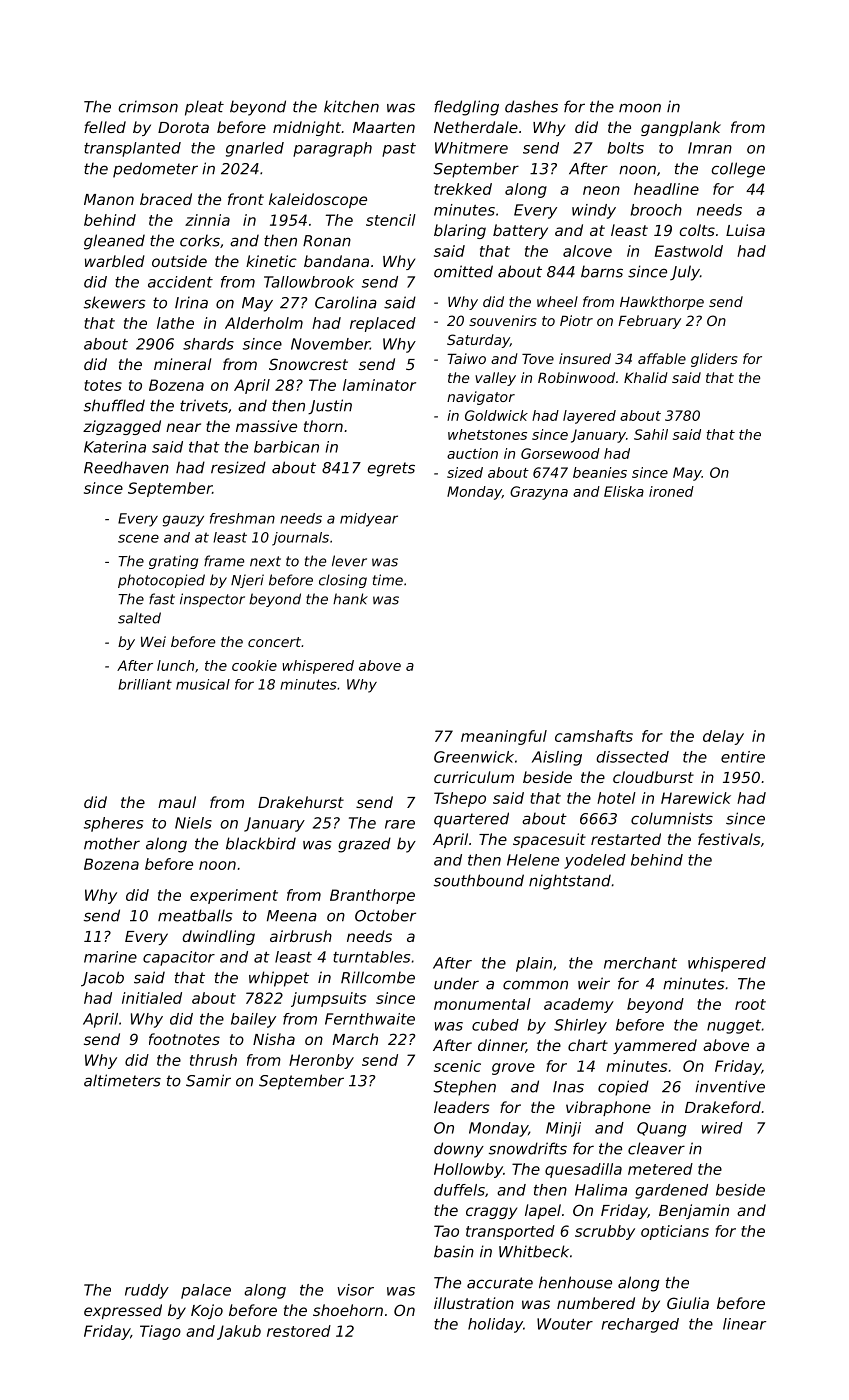  I want to click on front, so click(246, 199).
